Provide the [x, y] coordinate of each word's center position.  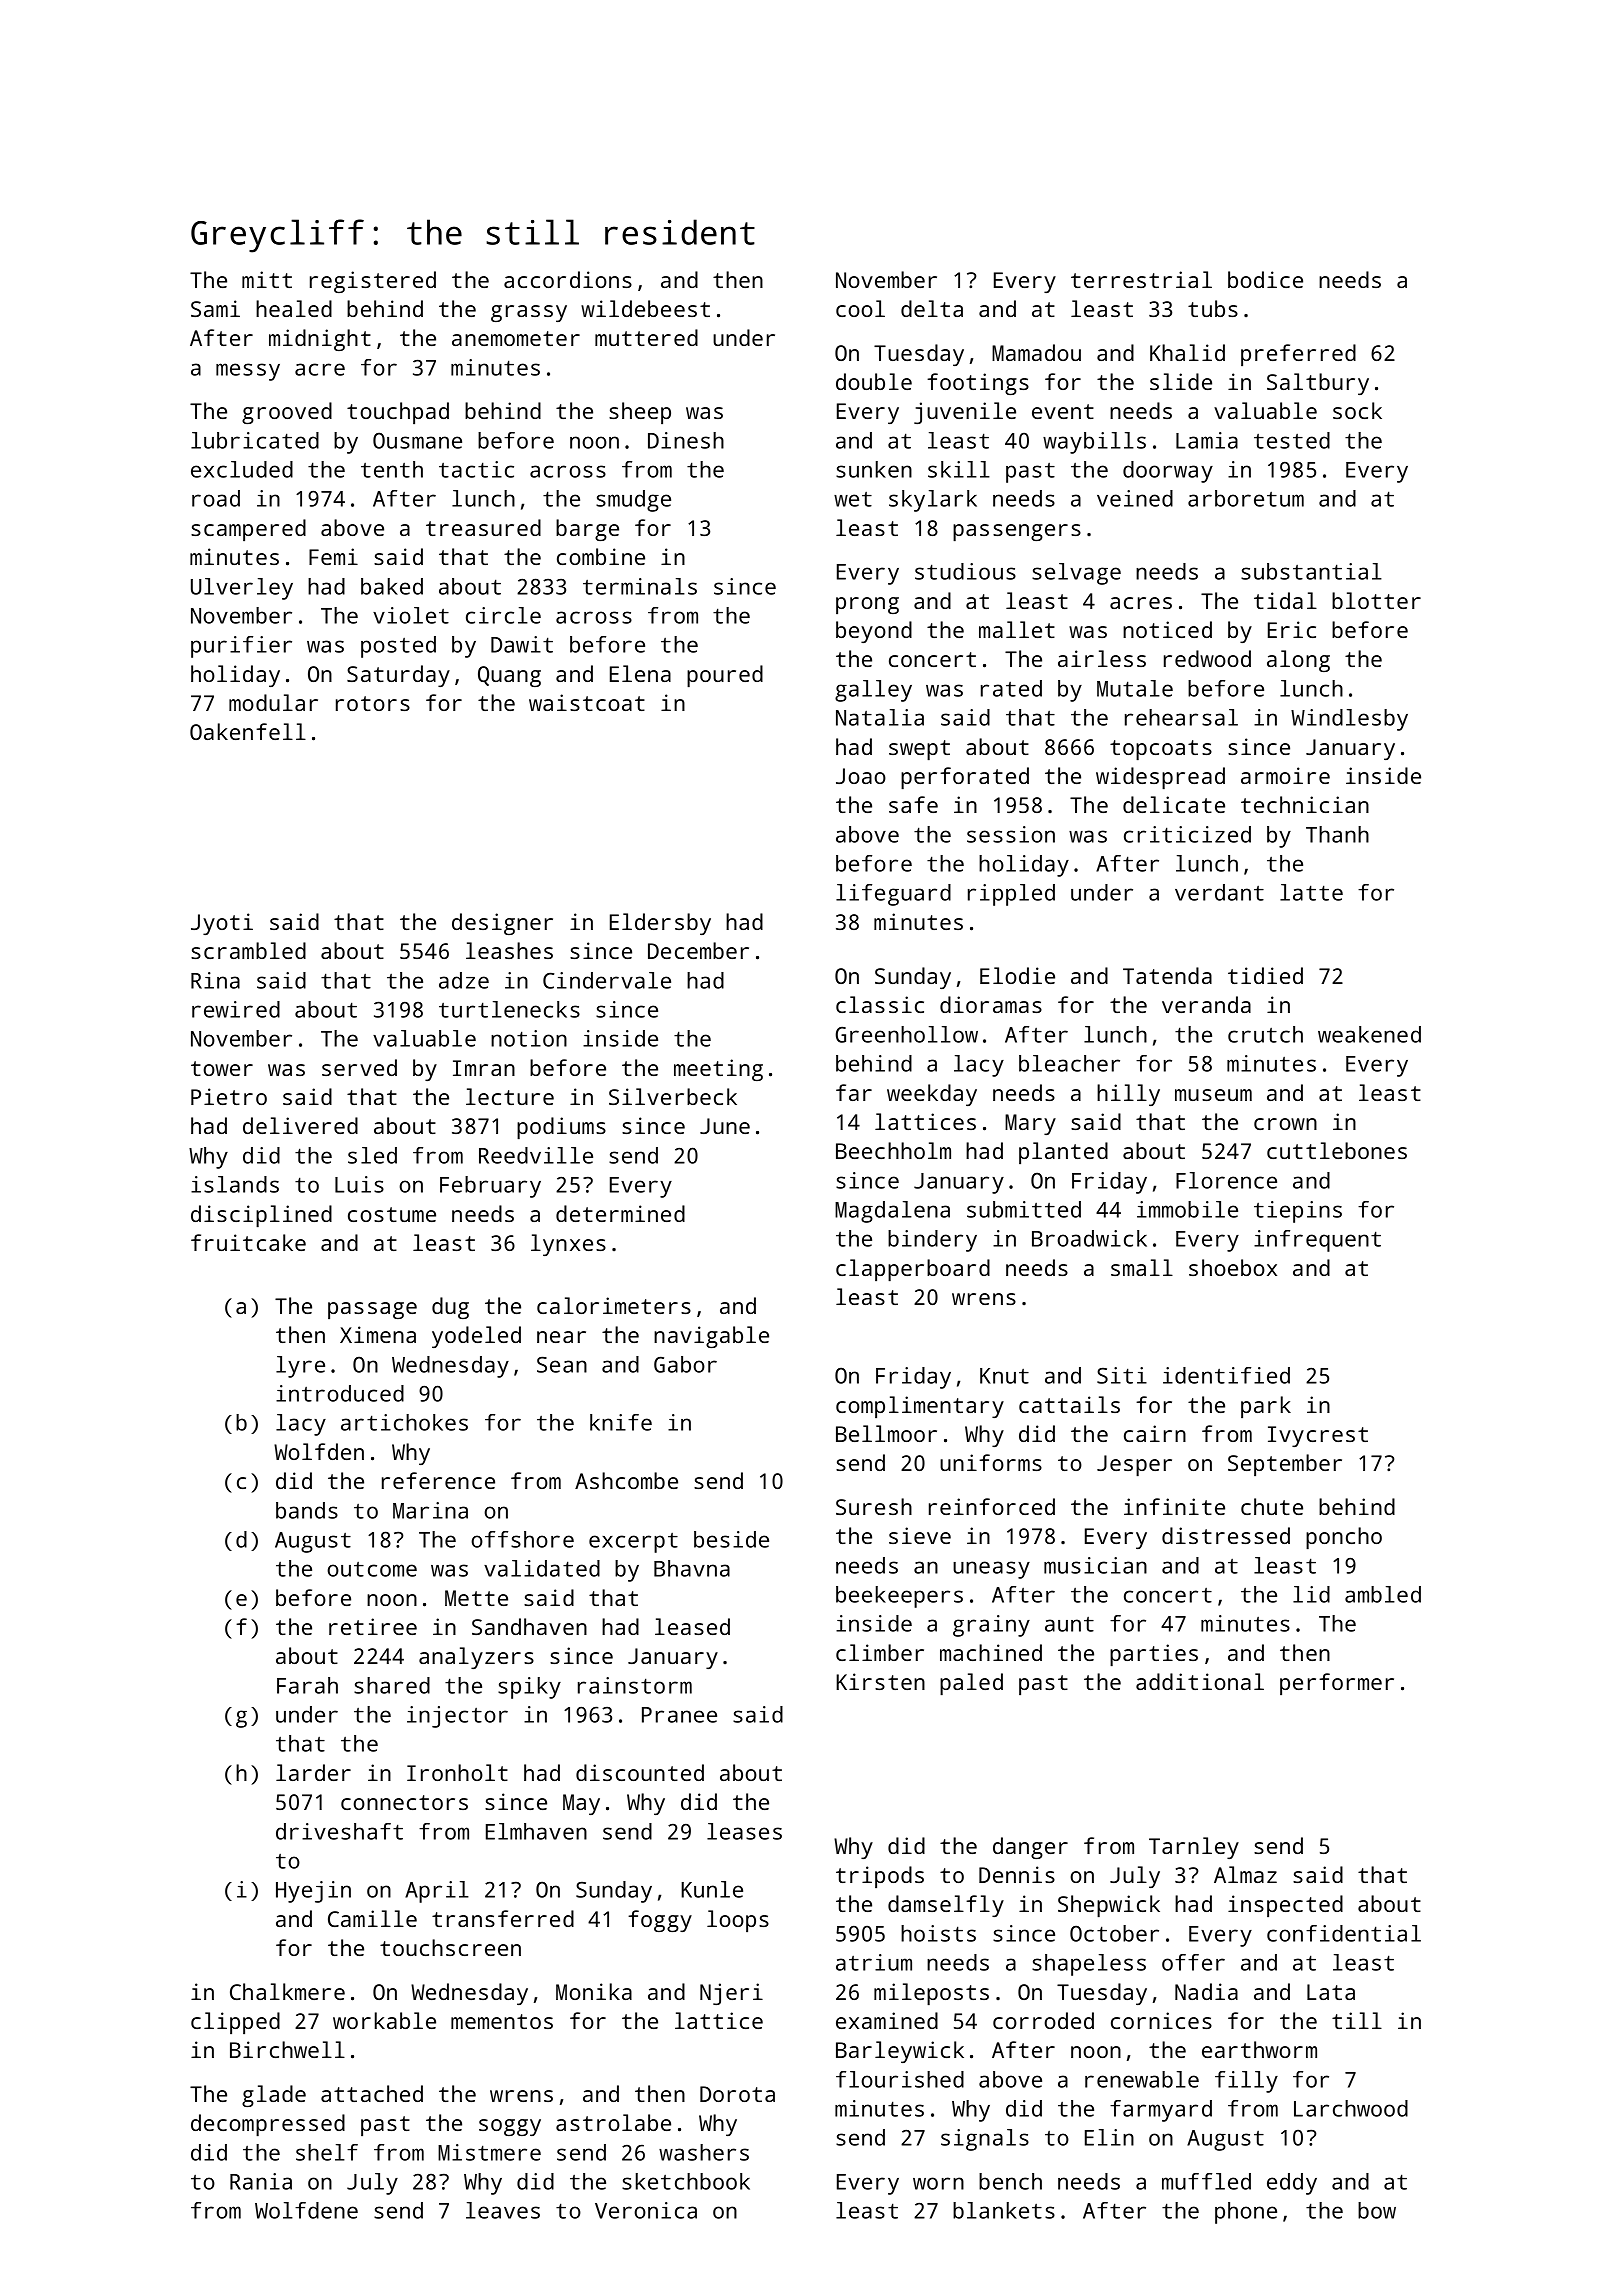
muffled [1206, 2181]
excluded [242, 469]
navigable [711, 1337]
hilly [1128, 1095]
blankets [1004, 2210]
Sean [562, 1364]
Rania [261, 2181]
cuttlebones [1337, 1150]
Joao [861, 776]
